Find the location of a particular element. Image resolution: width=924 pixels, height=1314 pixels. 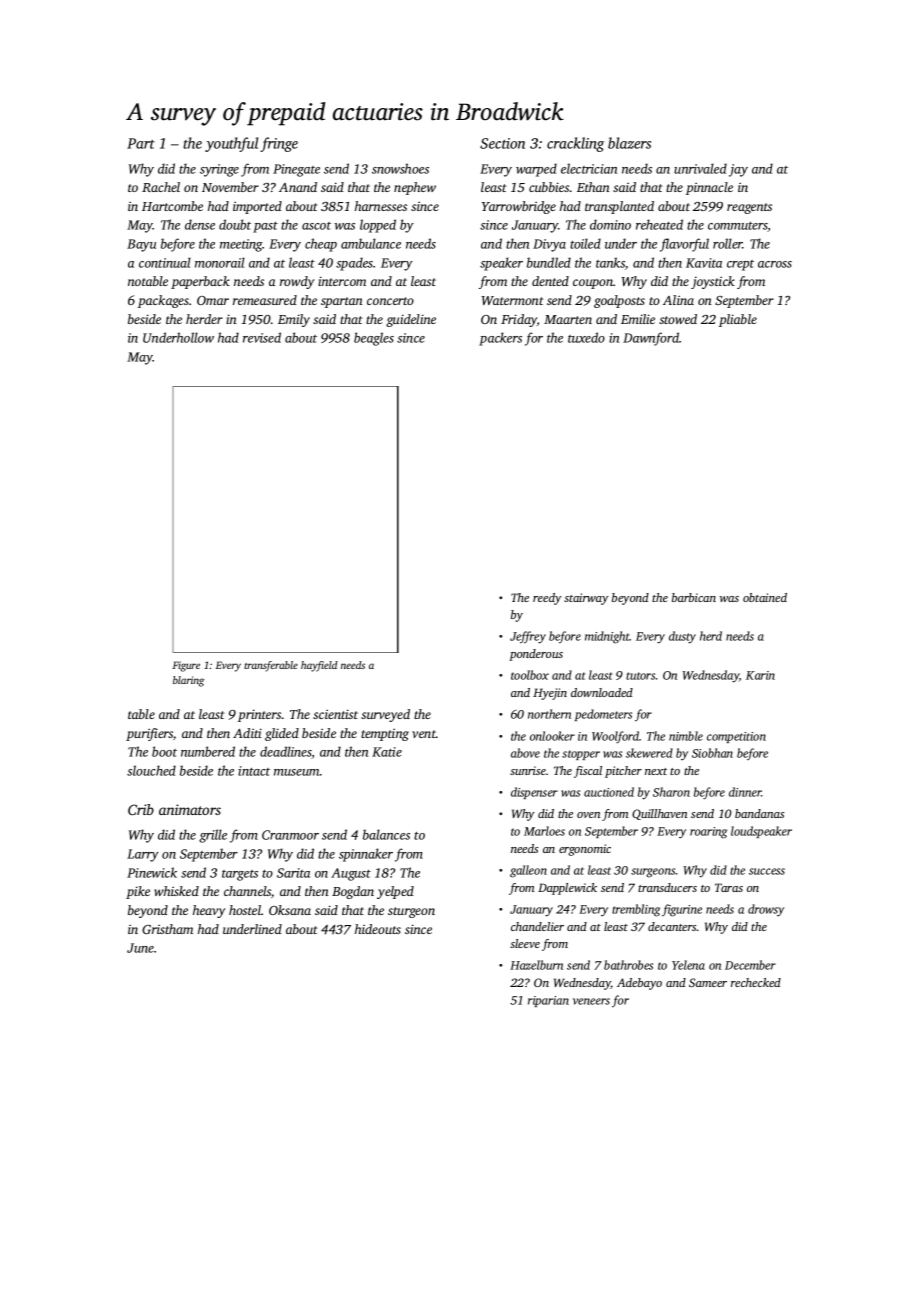

reheated is located at coordinates (659, 224).
